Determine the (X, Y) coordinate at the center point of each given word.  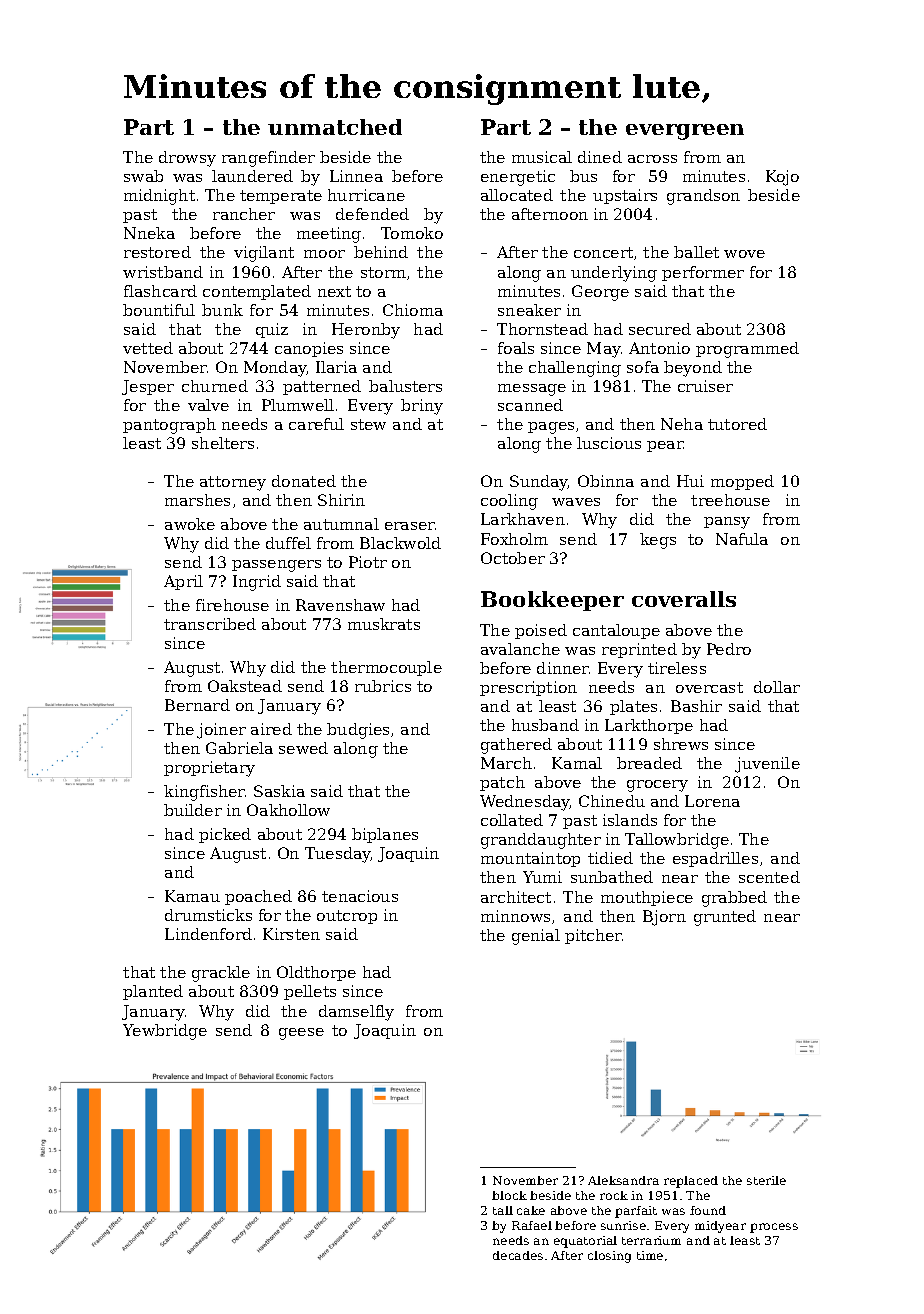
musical (542, 157)
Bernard (197, 705)
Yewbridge (165, 1032)
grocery (657, 786)
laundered (252, 176)
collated (512, 820)
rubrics (383, 686)
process (774, 1228)
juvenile (767, 765)
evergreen (685, 132)
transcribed (210, 624)
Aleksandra (623, 1180)
